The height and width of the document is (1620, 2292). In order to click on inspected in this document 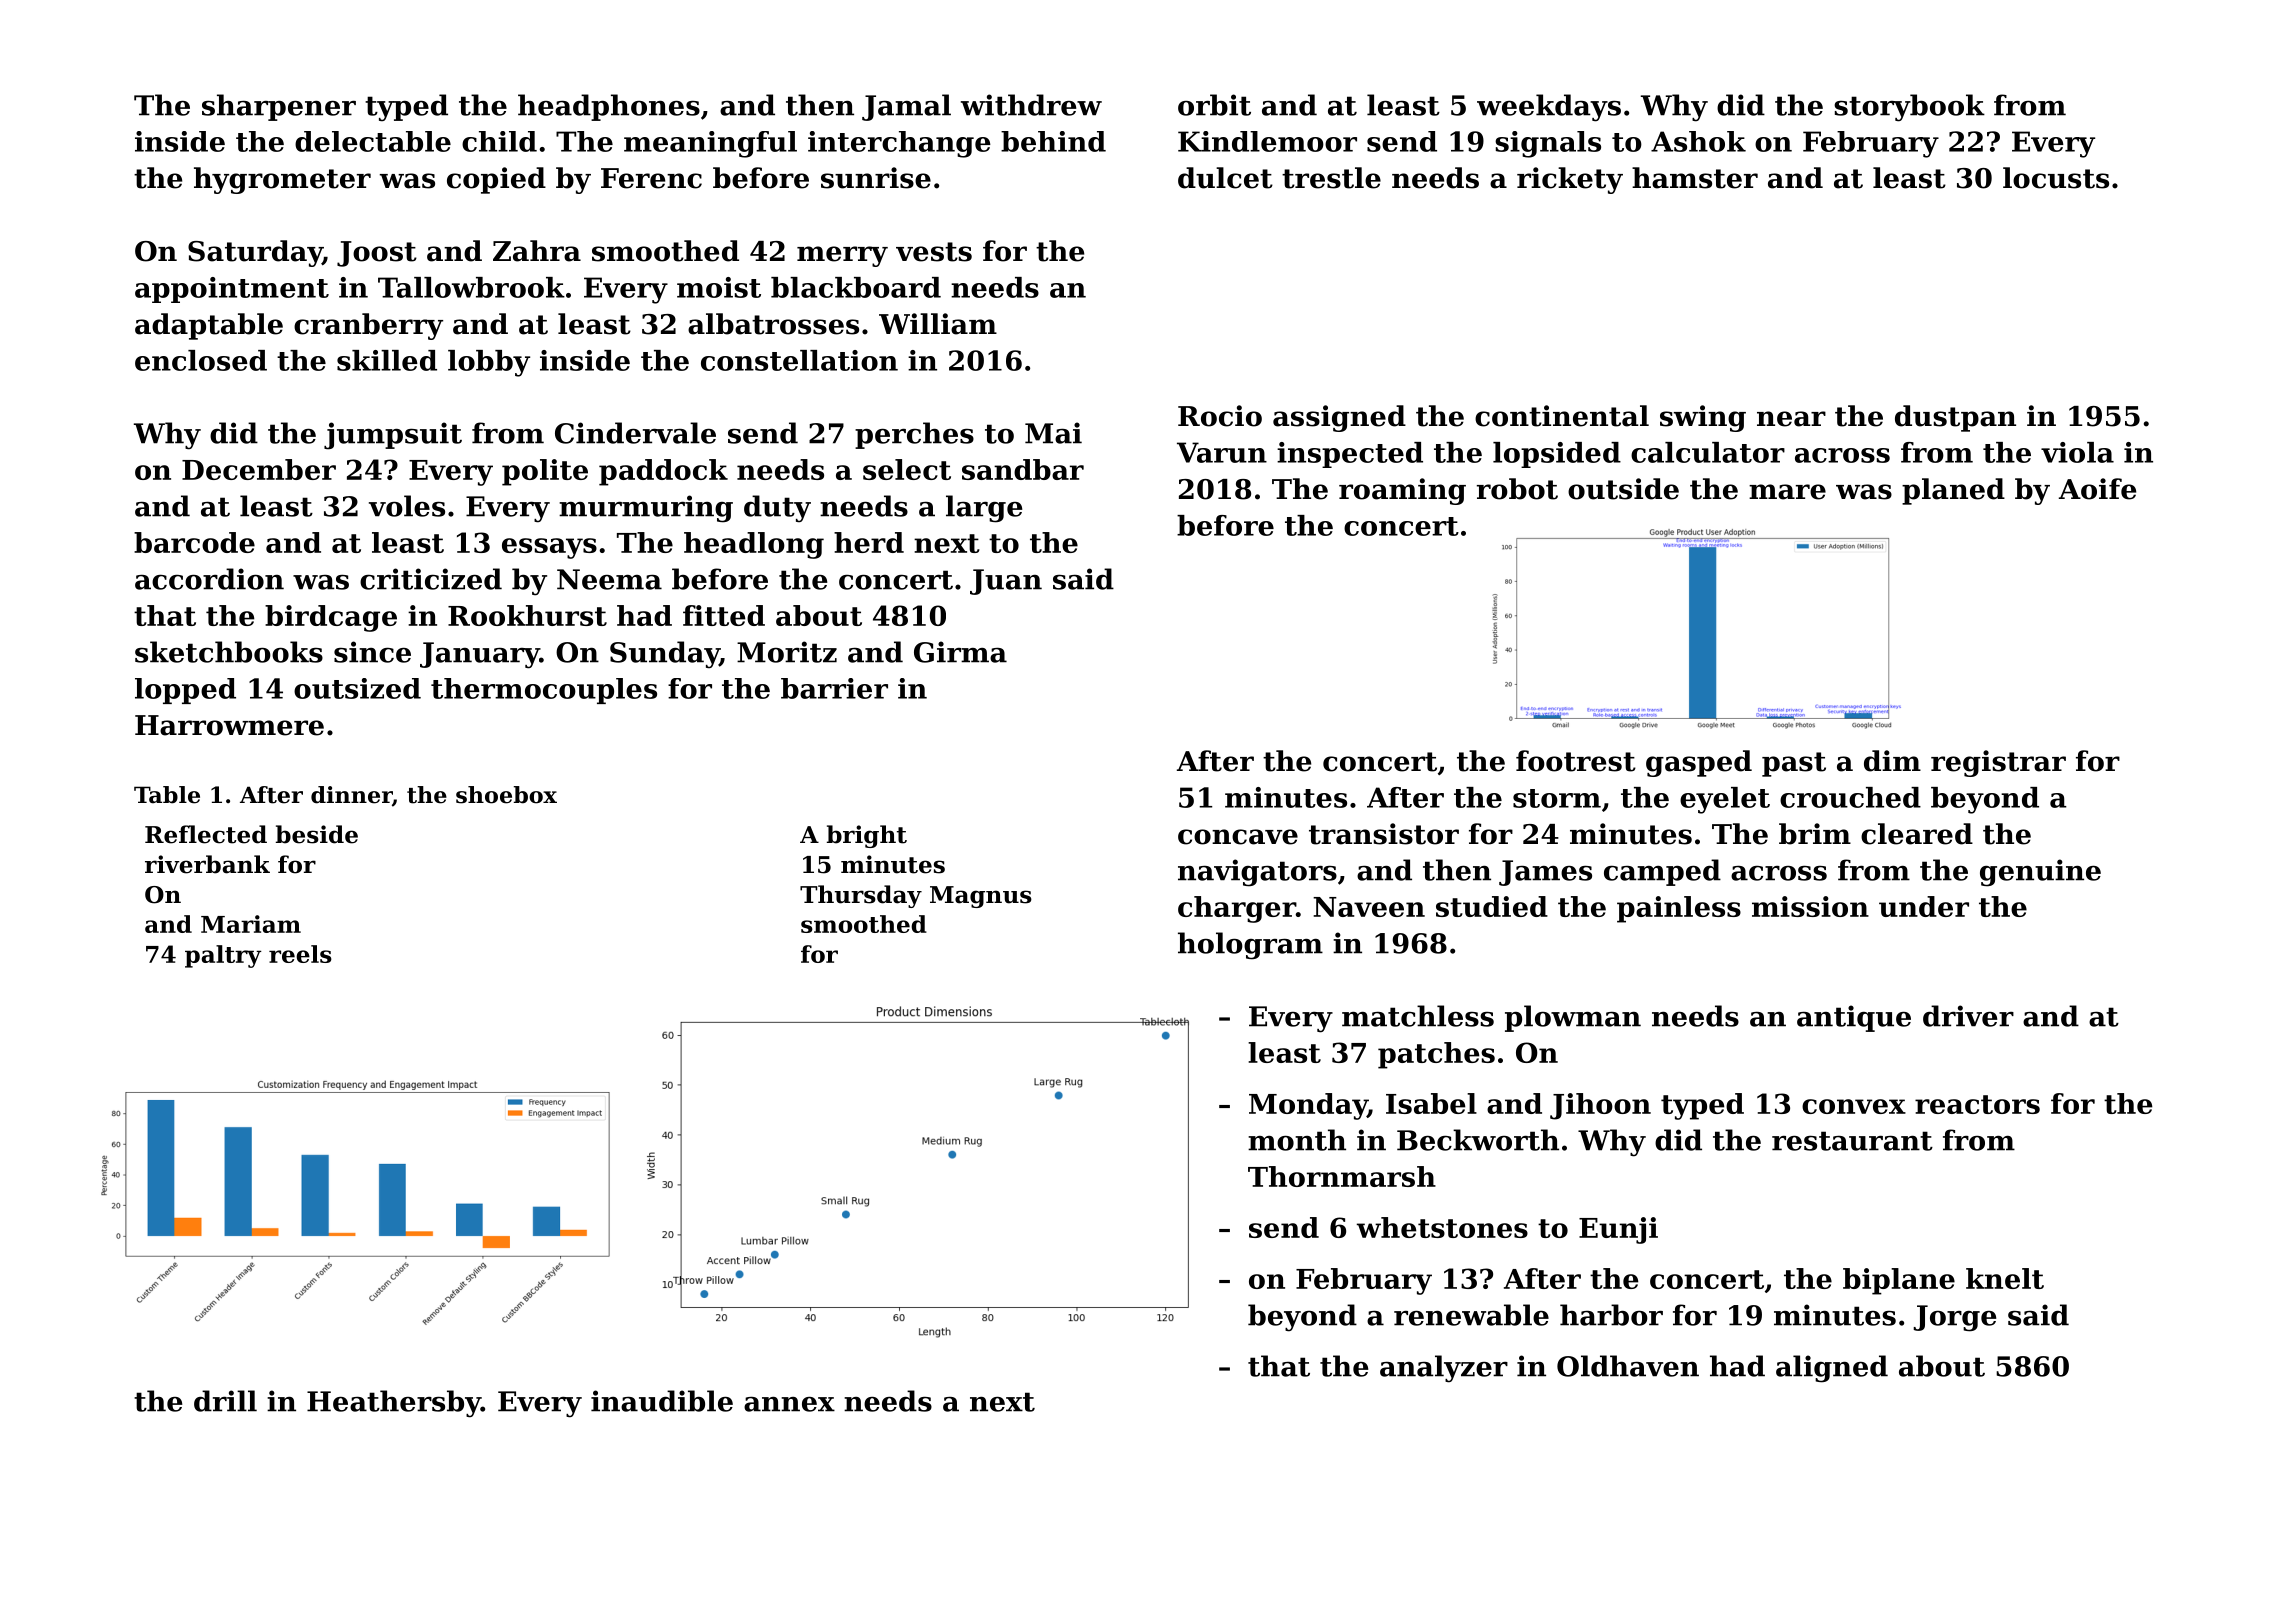, I will do `click(1350, 455)`.
